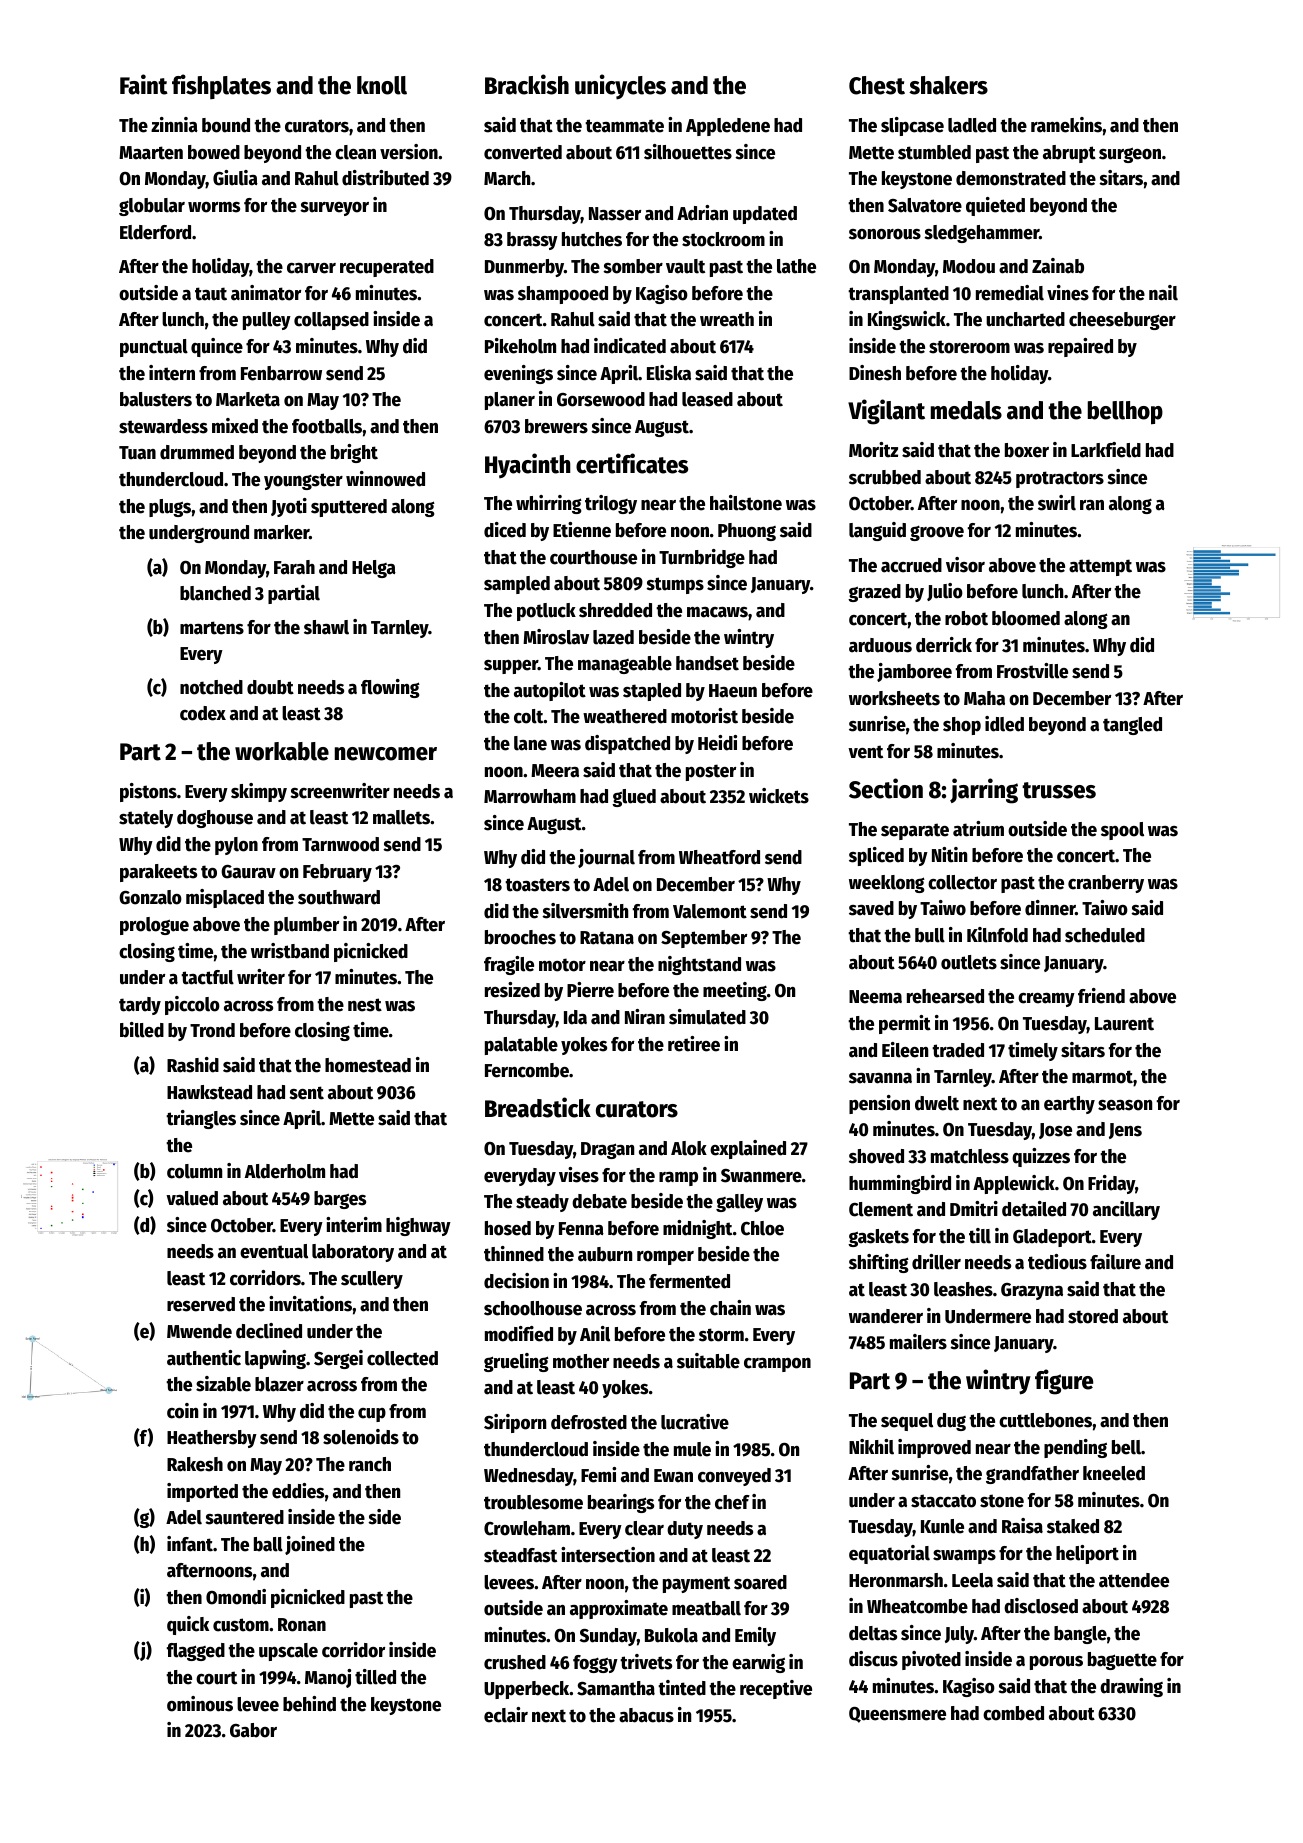  I want to click on invitations, so click(310, 1304).
